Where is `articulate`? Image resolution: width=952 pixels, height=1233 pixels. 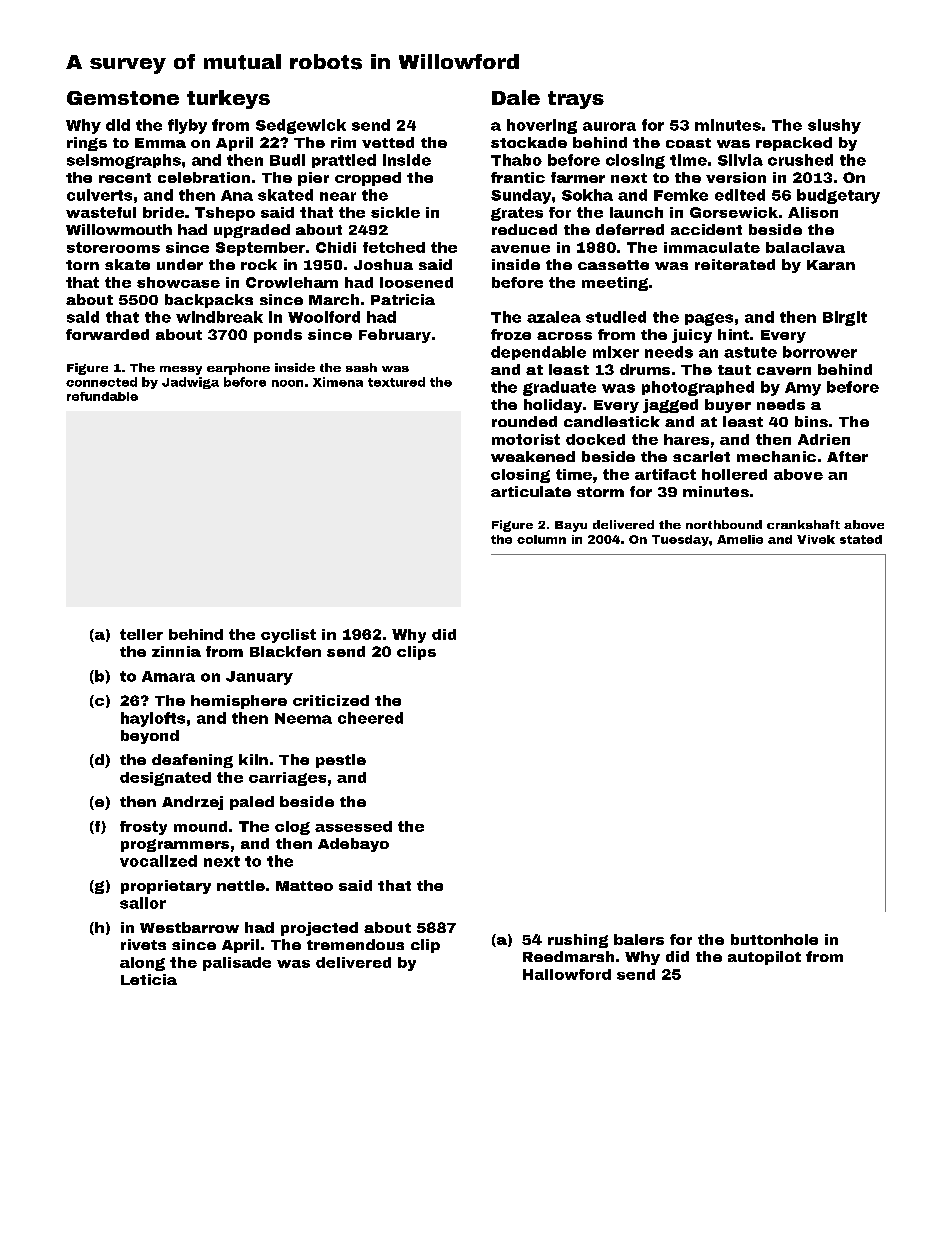
articulate is located at coordinates (531, 491).
